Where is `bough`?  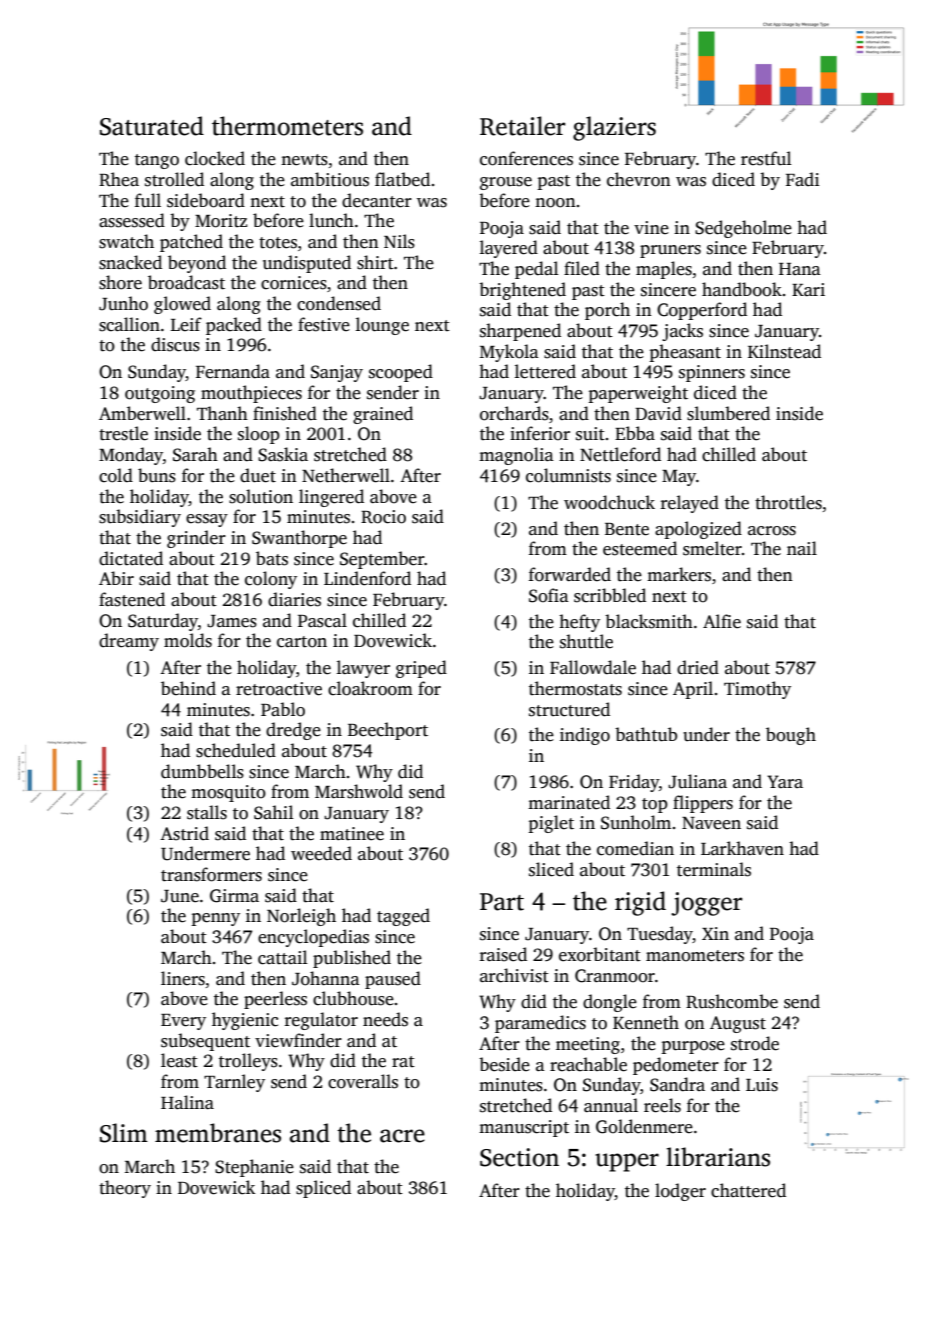
bough is located at coordinates (791, 736).
